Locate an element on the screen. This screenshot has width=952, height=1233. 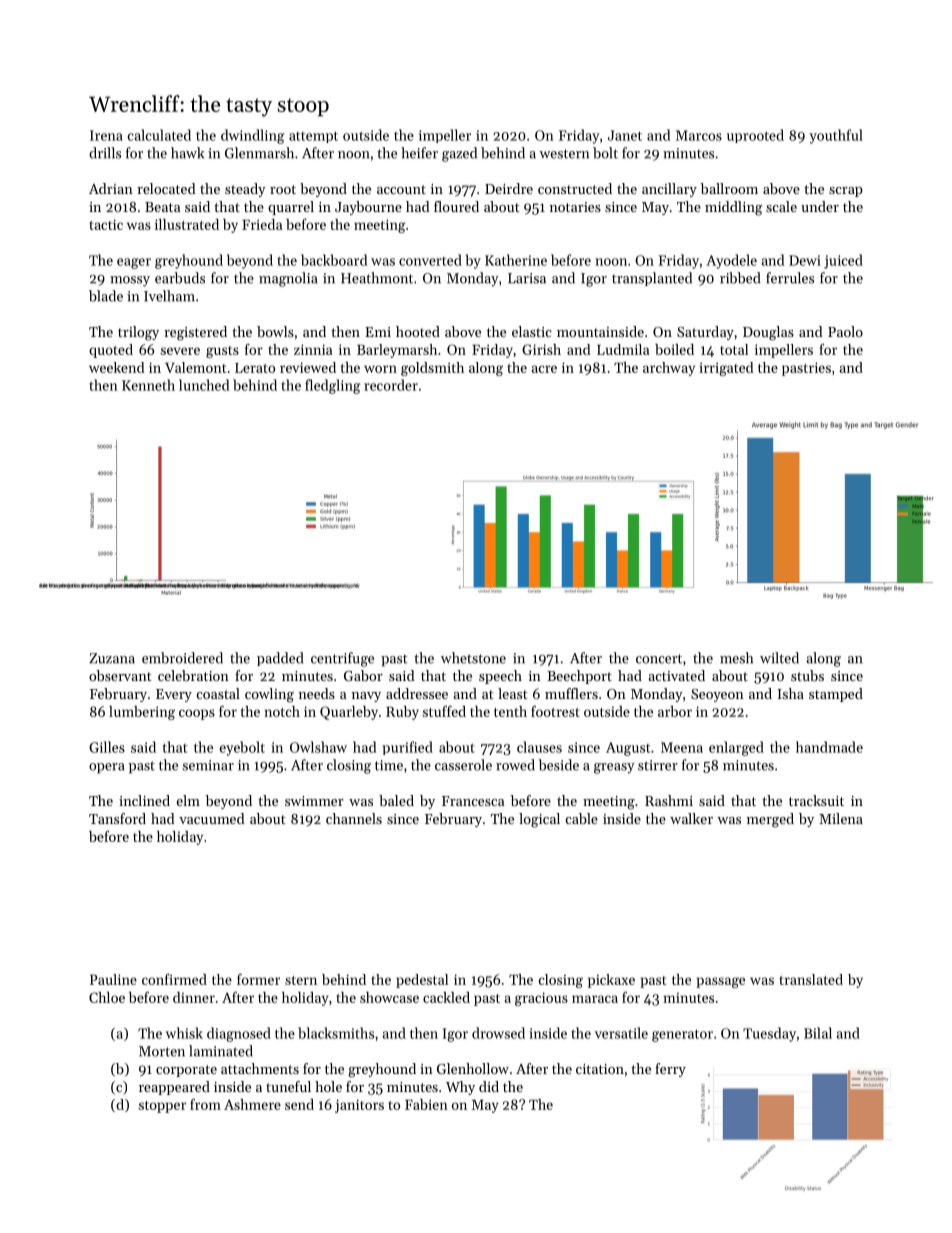
centrifuge is located at coordinates (342, 659).
